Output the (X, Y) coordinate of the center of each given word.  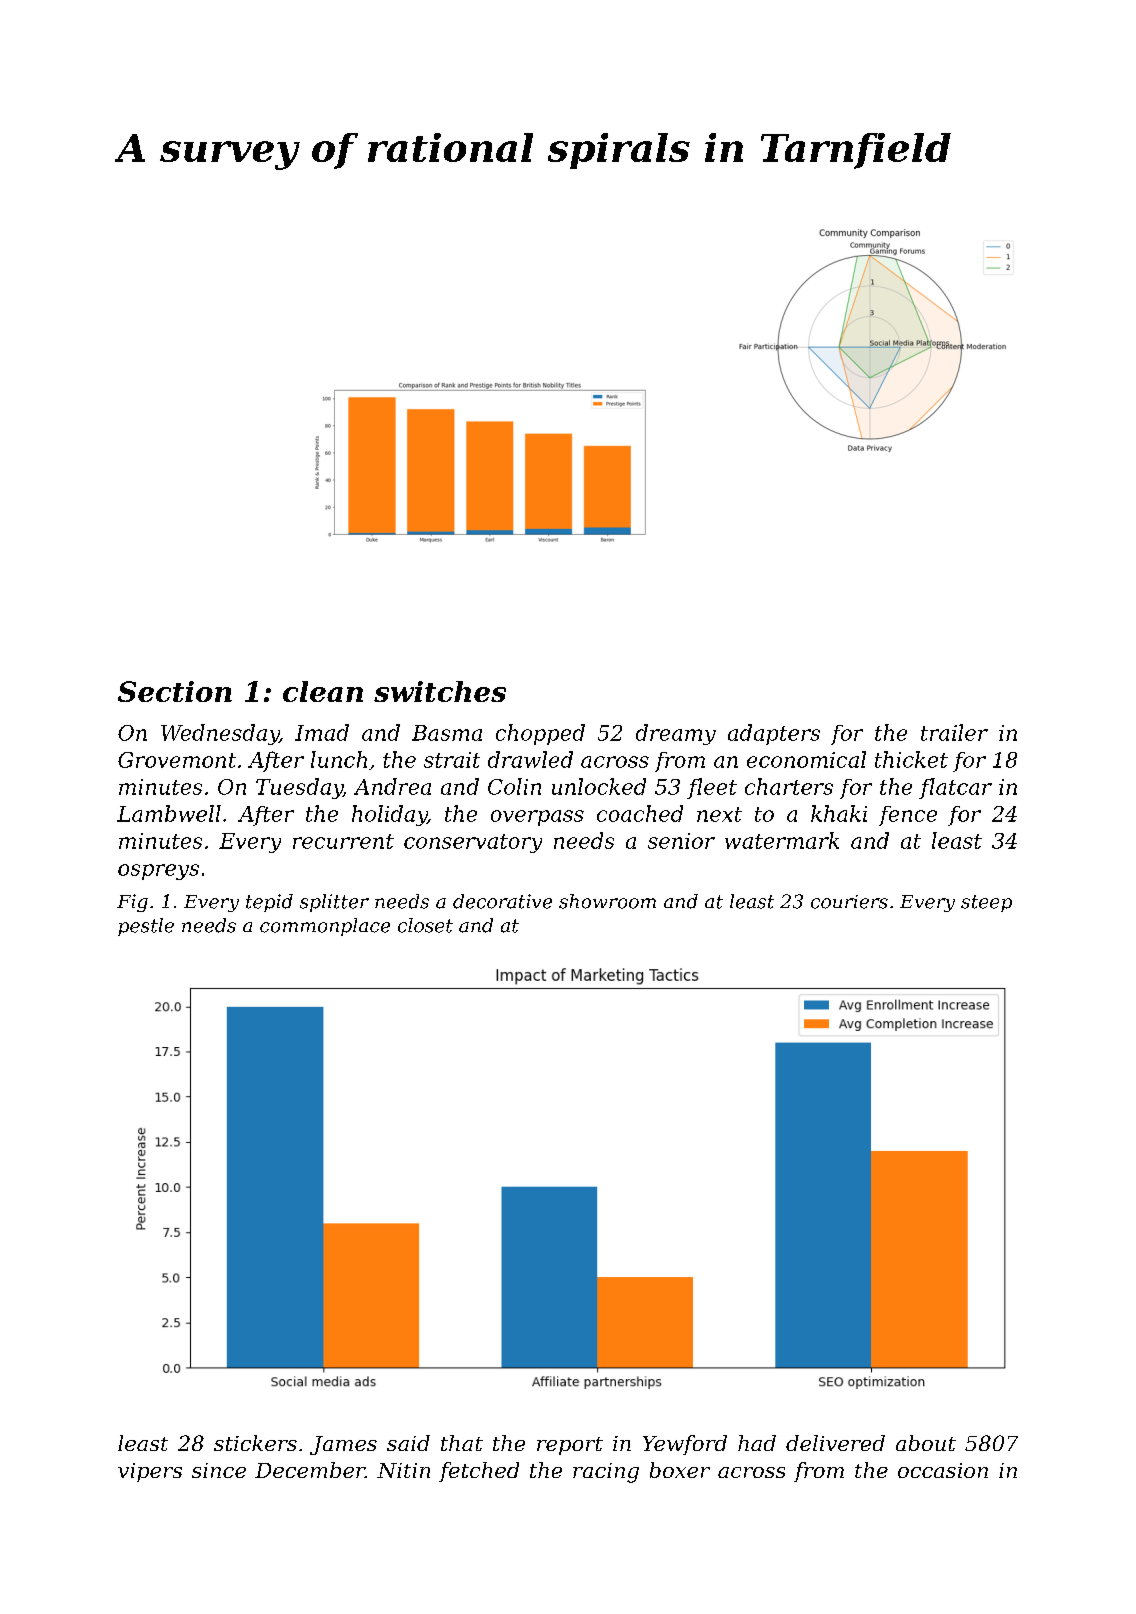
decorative (502, 901)
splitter (334, 903)
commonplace (325, 927)
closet (425, 925)
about (926, 1443)
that (462, 1443)
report (570, 1446)
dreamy (676, 734)
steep (986, 903)
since (219, 1470)
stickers (255, 1443)
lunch (339, 759)
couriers (849, 902)
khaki (839, 813)
